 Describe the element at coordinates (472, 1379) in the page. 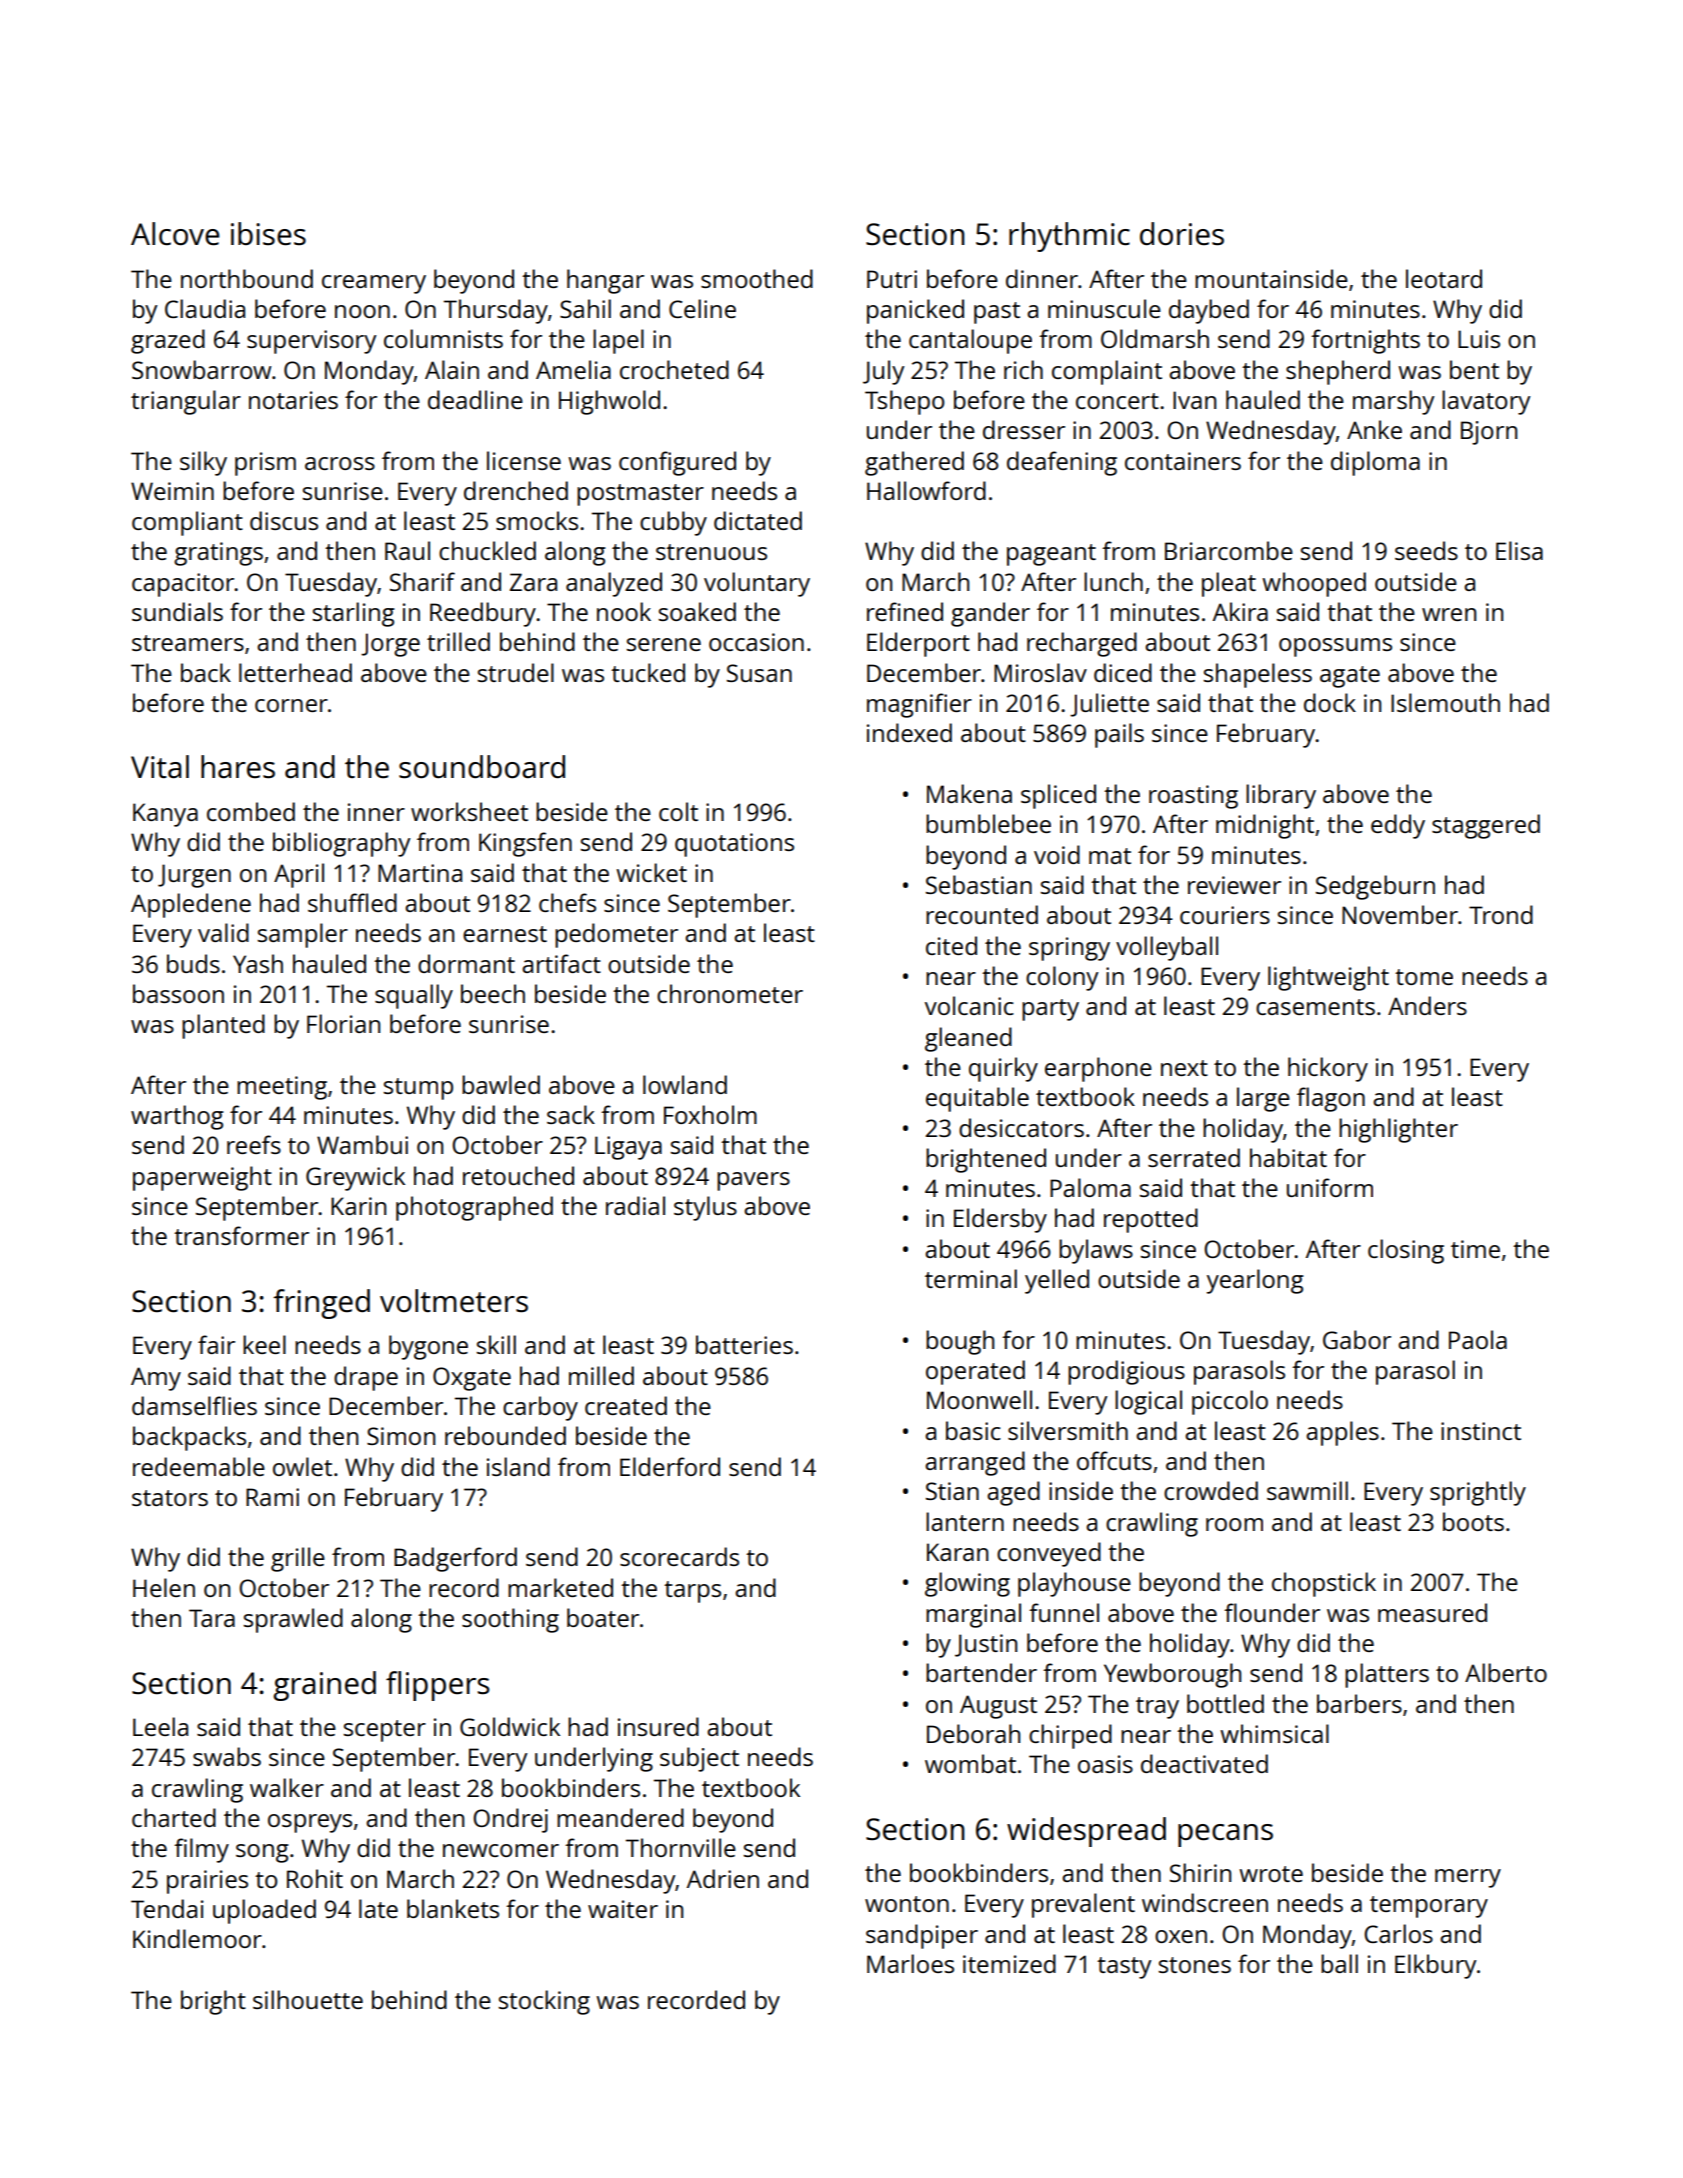

I see `Oxgate` at that location.
